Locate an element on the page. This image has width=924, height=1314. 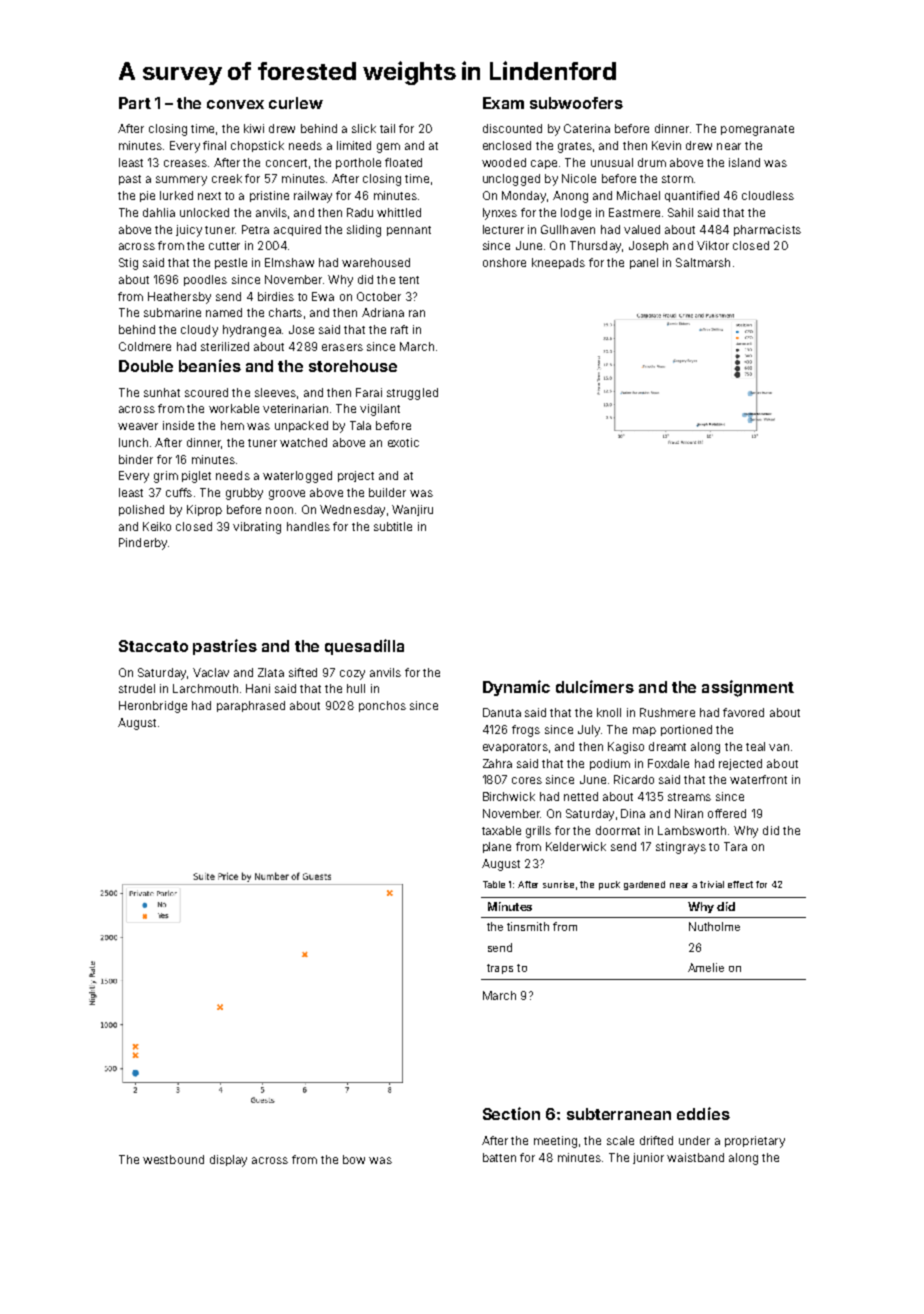
lecturer is located at coordinates (503, 229).
